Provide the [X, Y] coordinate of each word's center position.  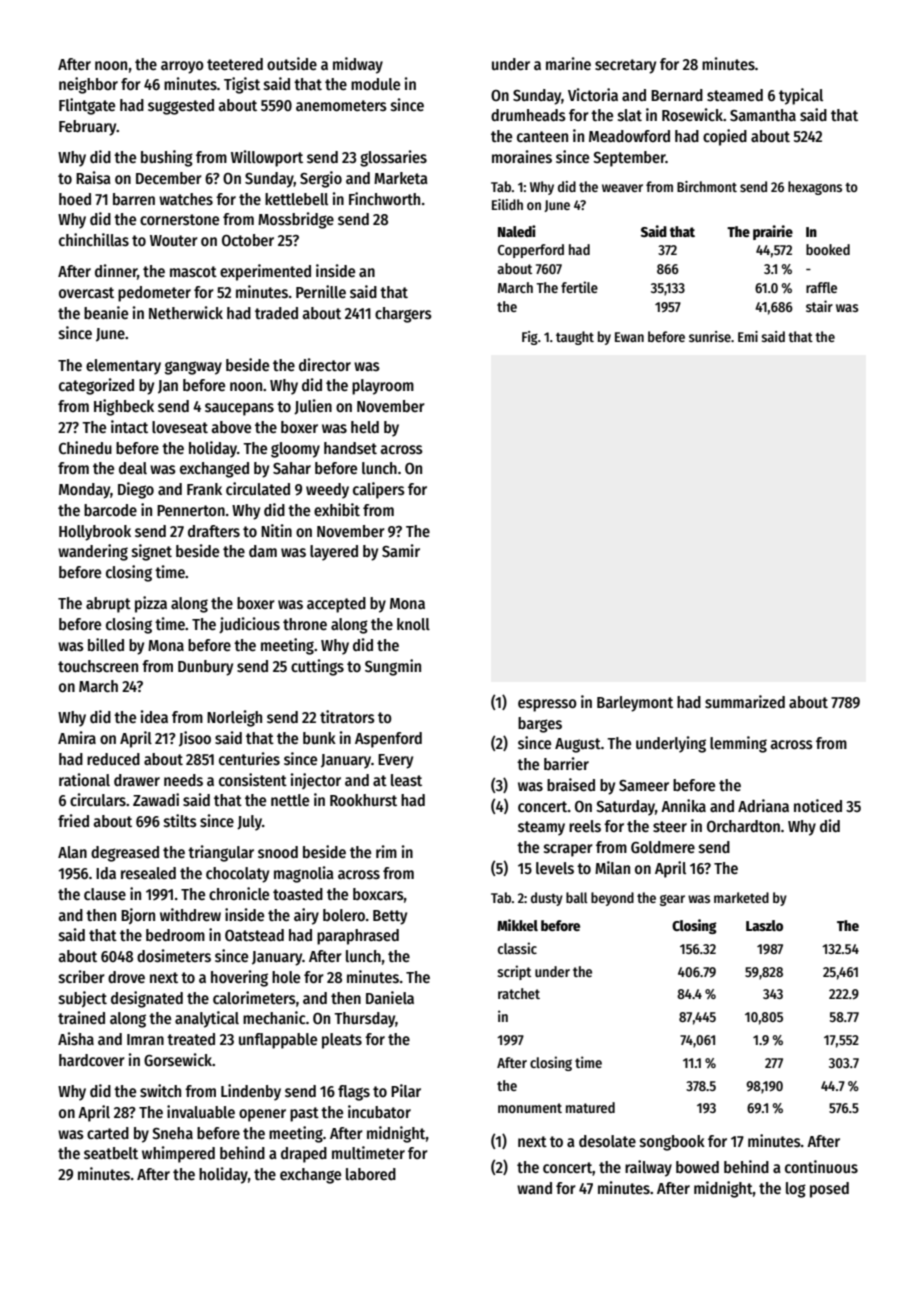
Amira [77, 737]
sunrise [710, 336]
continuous [821, 1166]
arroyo [182, 67]
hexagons [815, 188]
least [406, 780]
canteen [542, 136]
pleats [342, 1041]
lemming [738, 744]
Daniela [390, 997]
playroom [383, 387]
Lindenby [251, 1092]
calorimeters [254, 997]
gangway [193, 368]
